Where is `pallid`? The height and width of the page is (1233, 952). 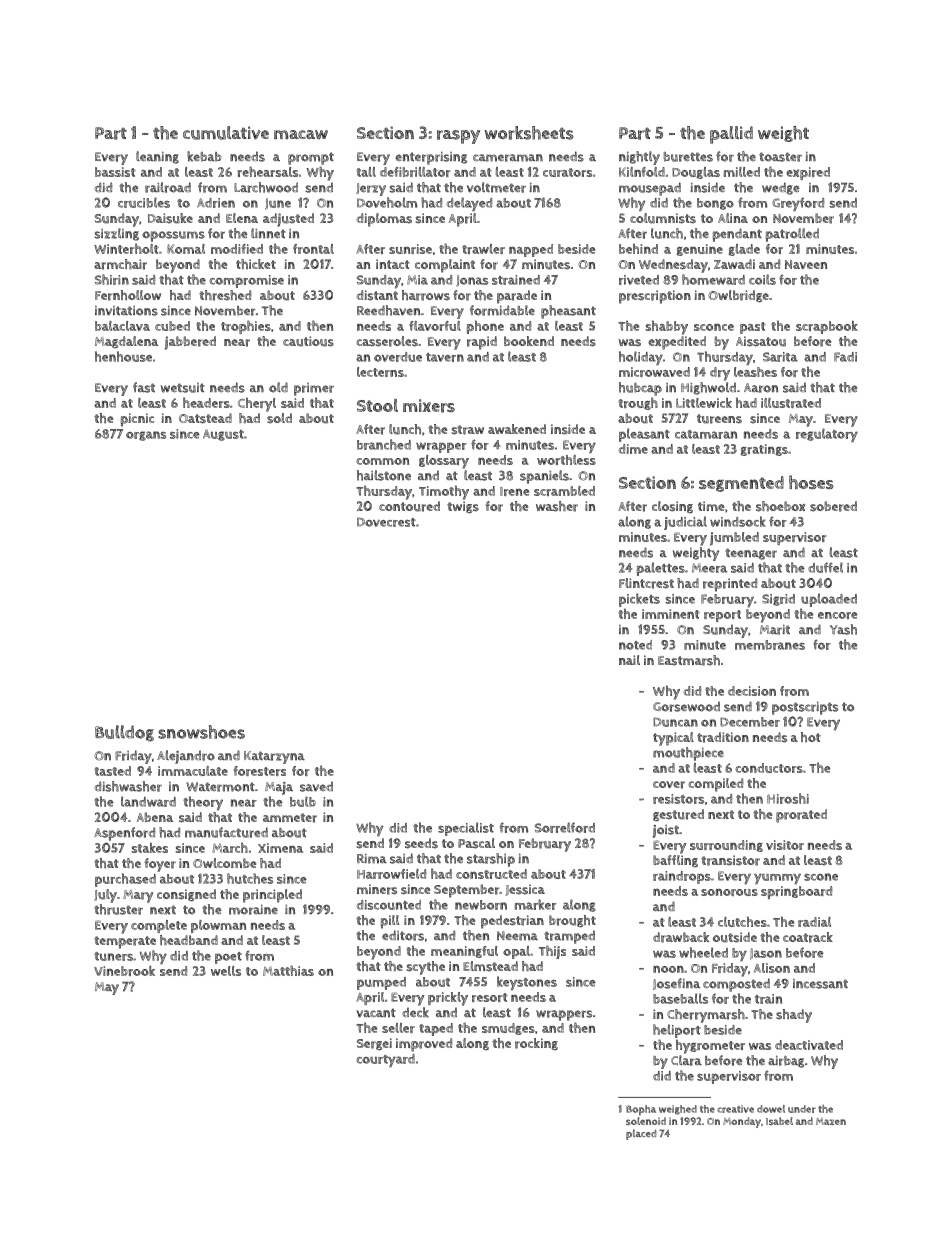 pallid is located at coordinates (731, 135).
